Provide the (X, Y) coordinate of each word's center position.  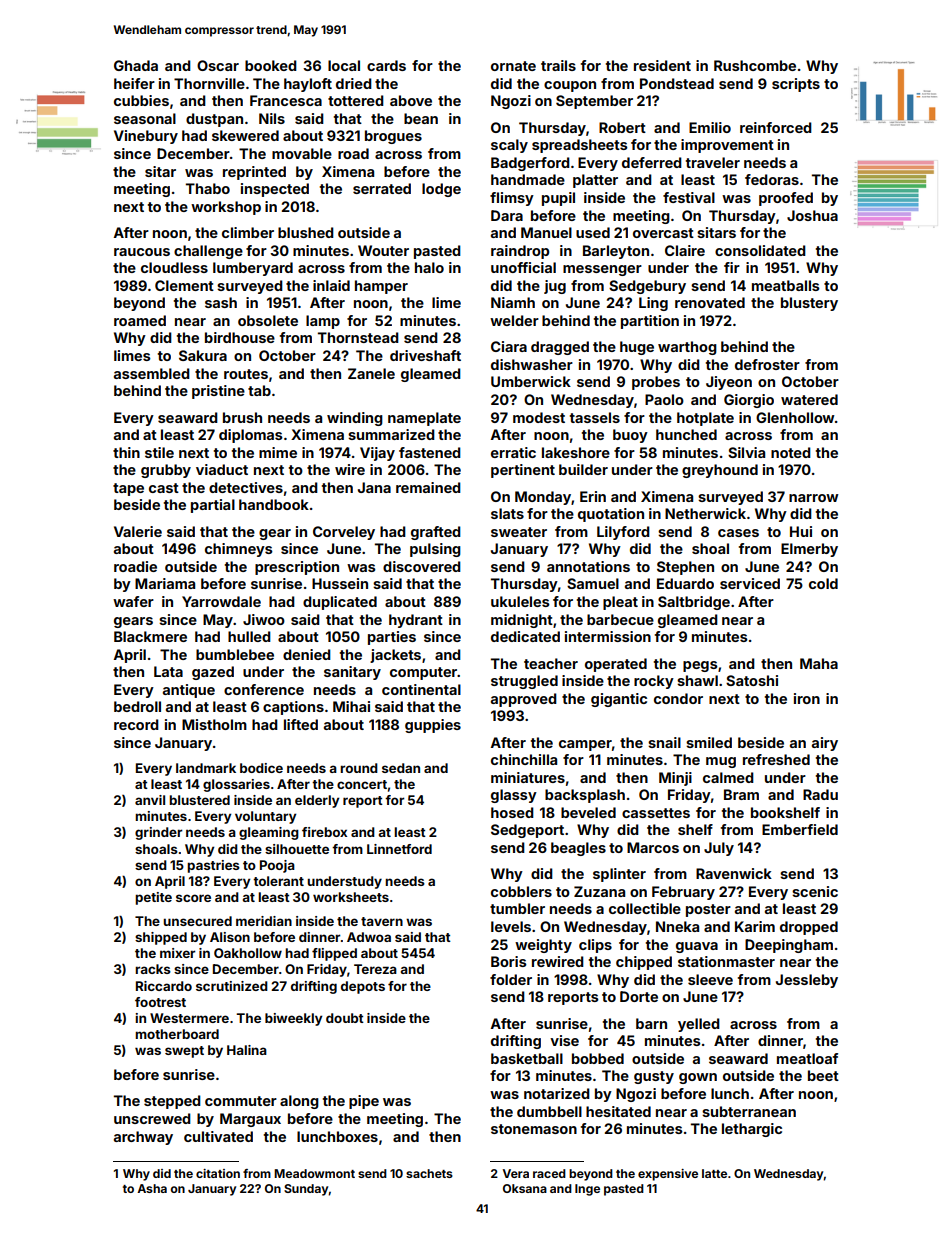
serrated (382, 188)
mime (278, 452)
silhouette (297, 849)
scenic (815, 891)
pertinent (523, 471)
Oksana (525, 1188)
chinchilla (524, 759)
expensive (668, 1175)
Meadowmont (314, 1173)
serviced (750, 583)
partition (650, 322)
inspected (275, 190)
